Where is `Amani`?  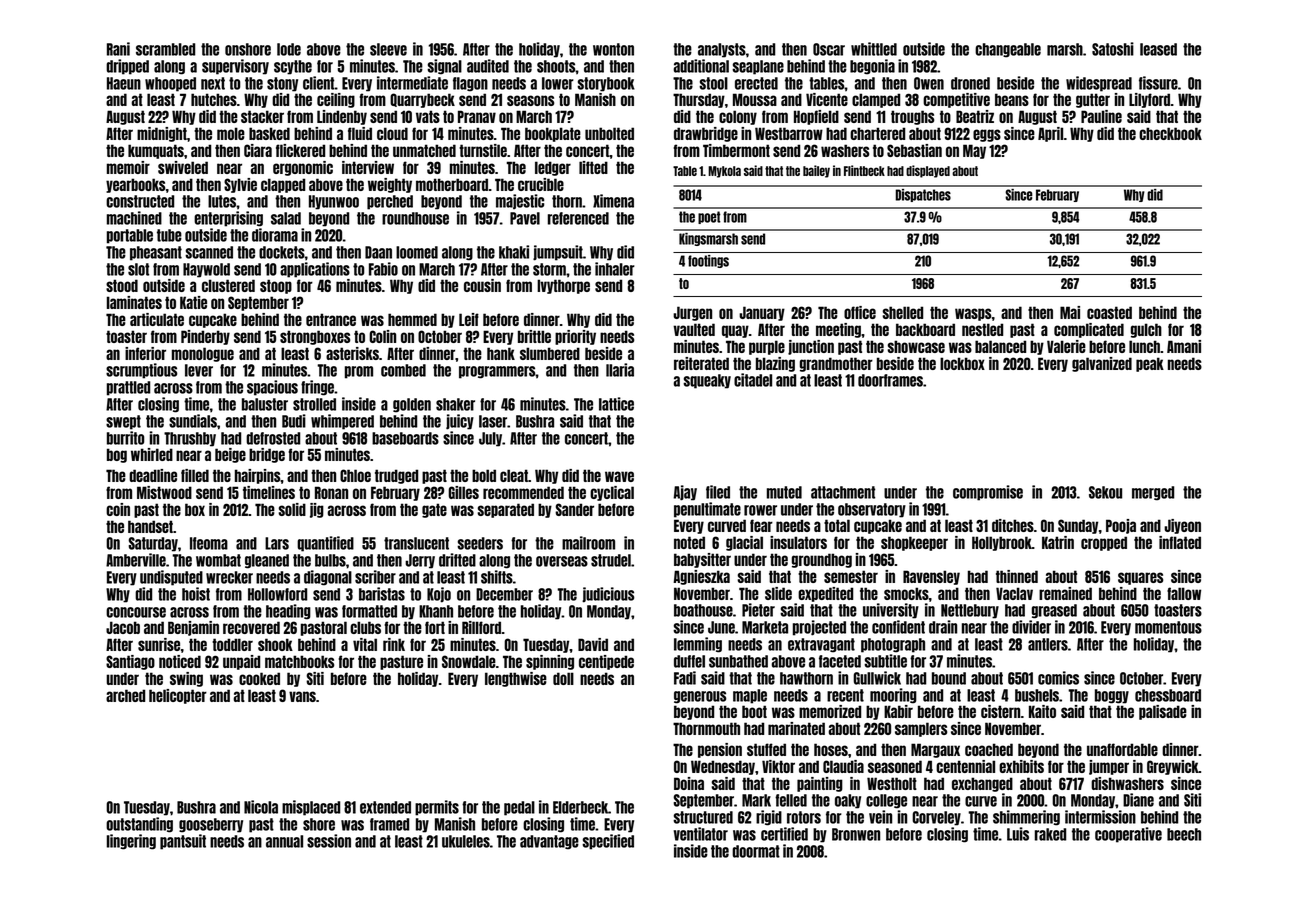 Amani is located at coordinates (1184, 346).
